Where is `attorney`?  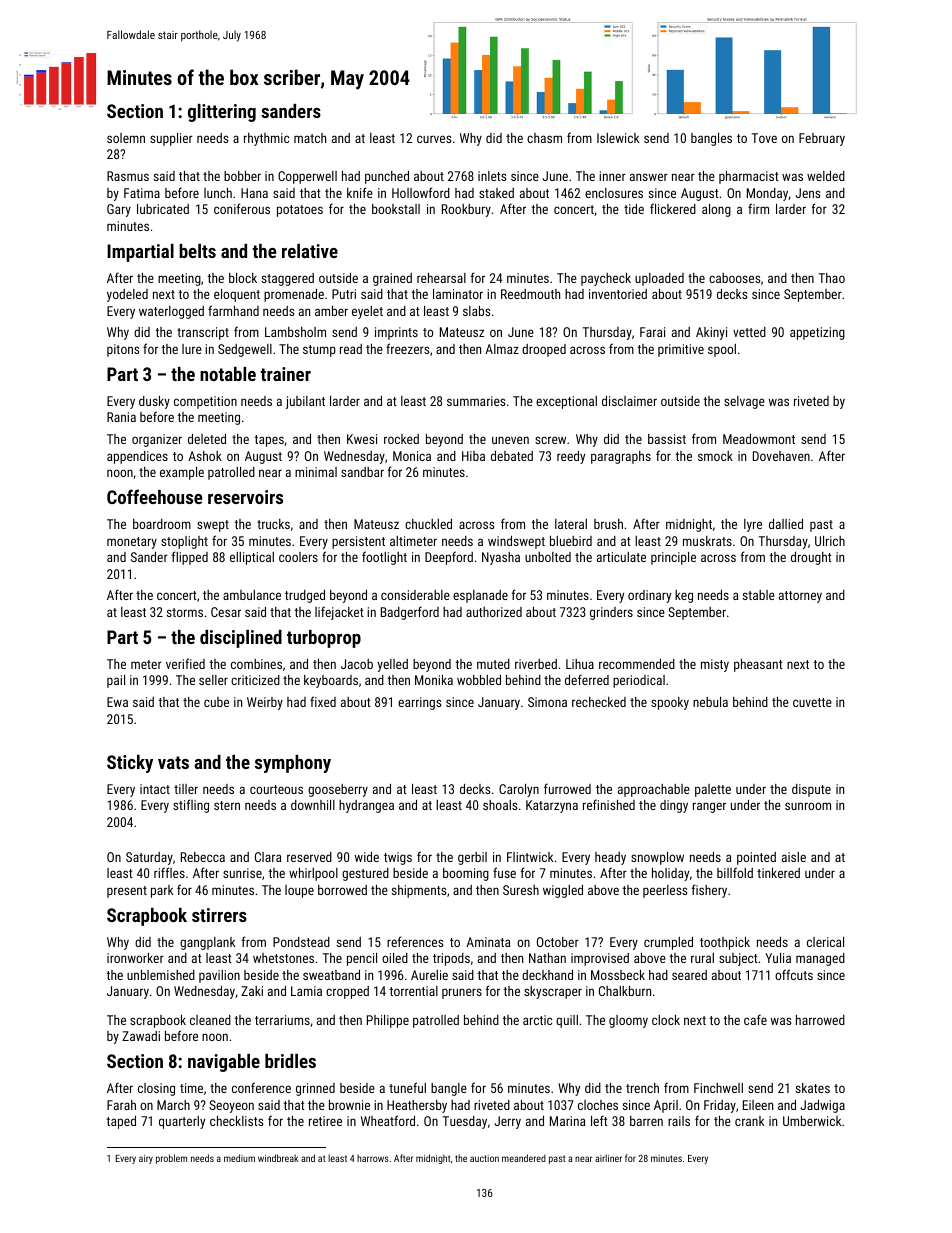 attorney is located at coordinates (800, 597).
